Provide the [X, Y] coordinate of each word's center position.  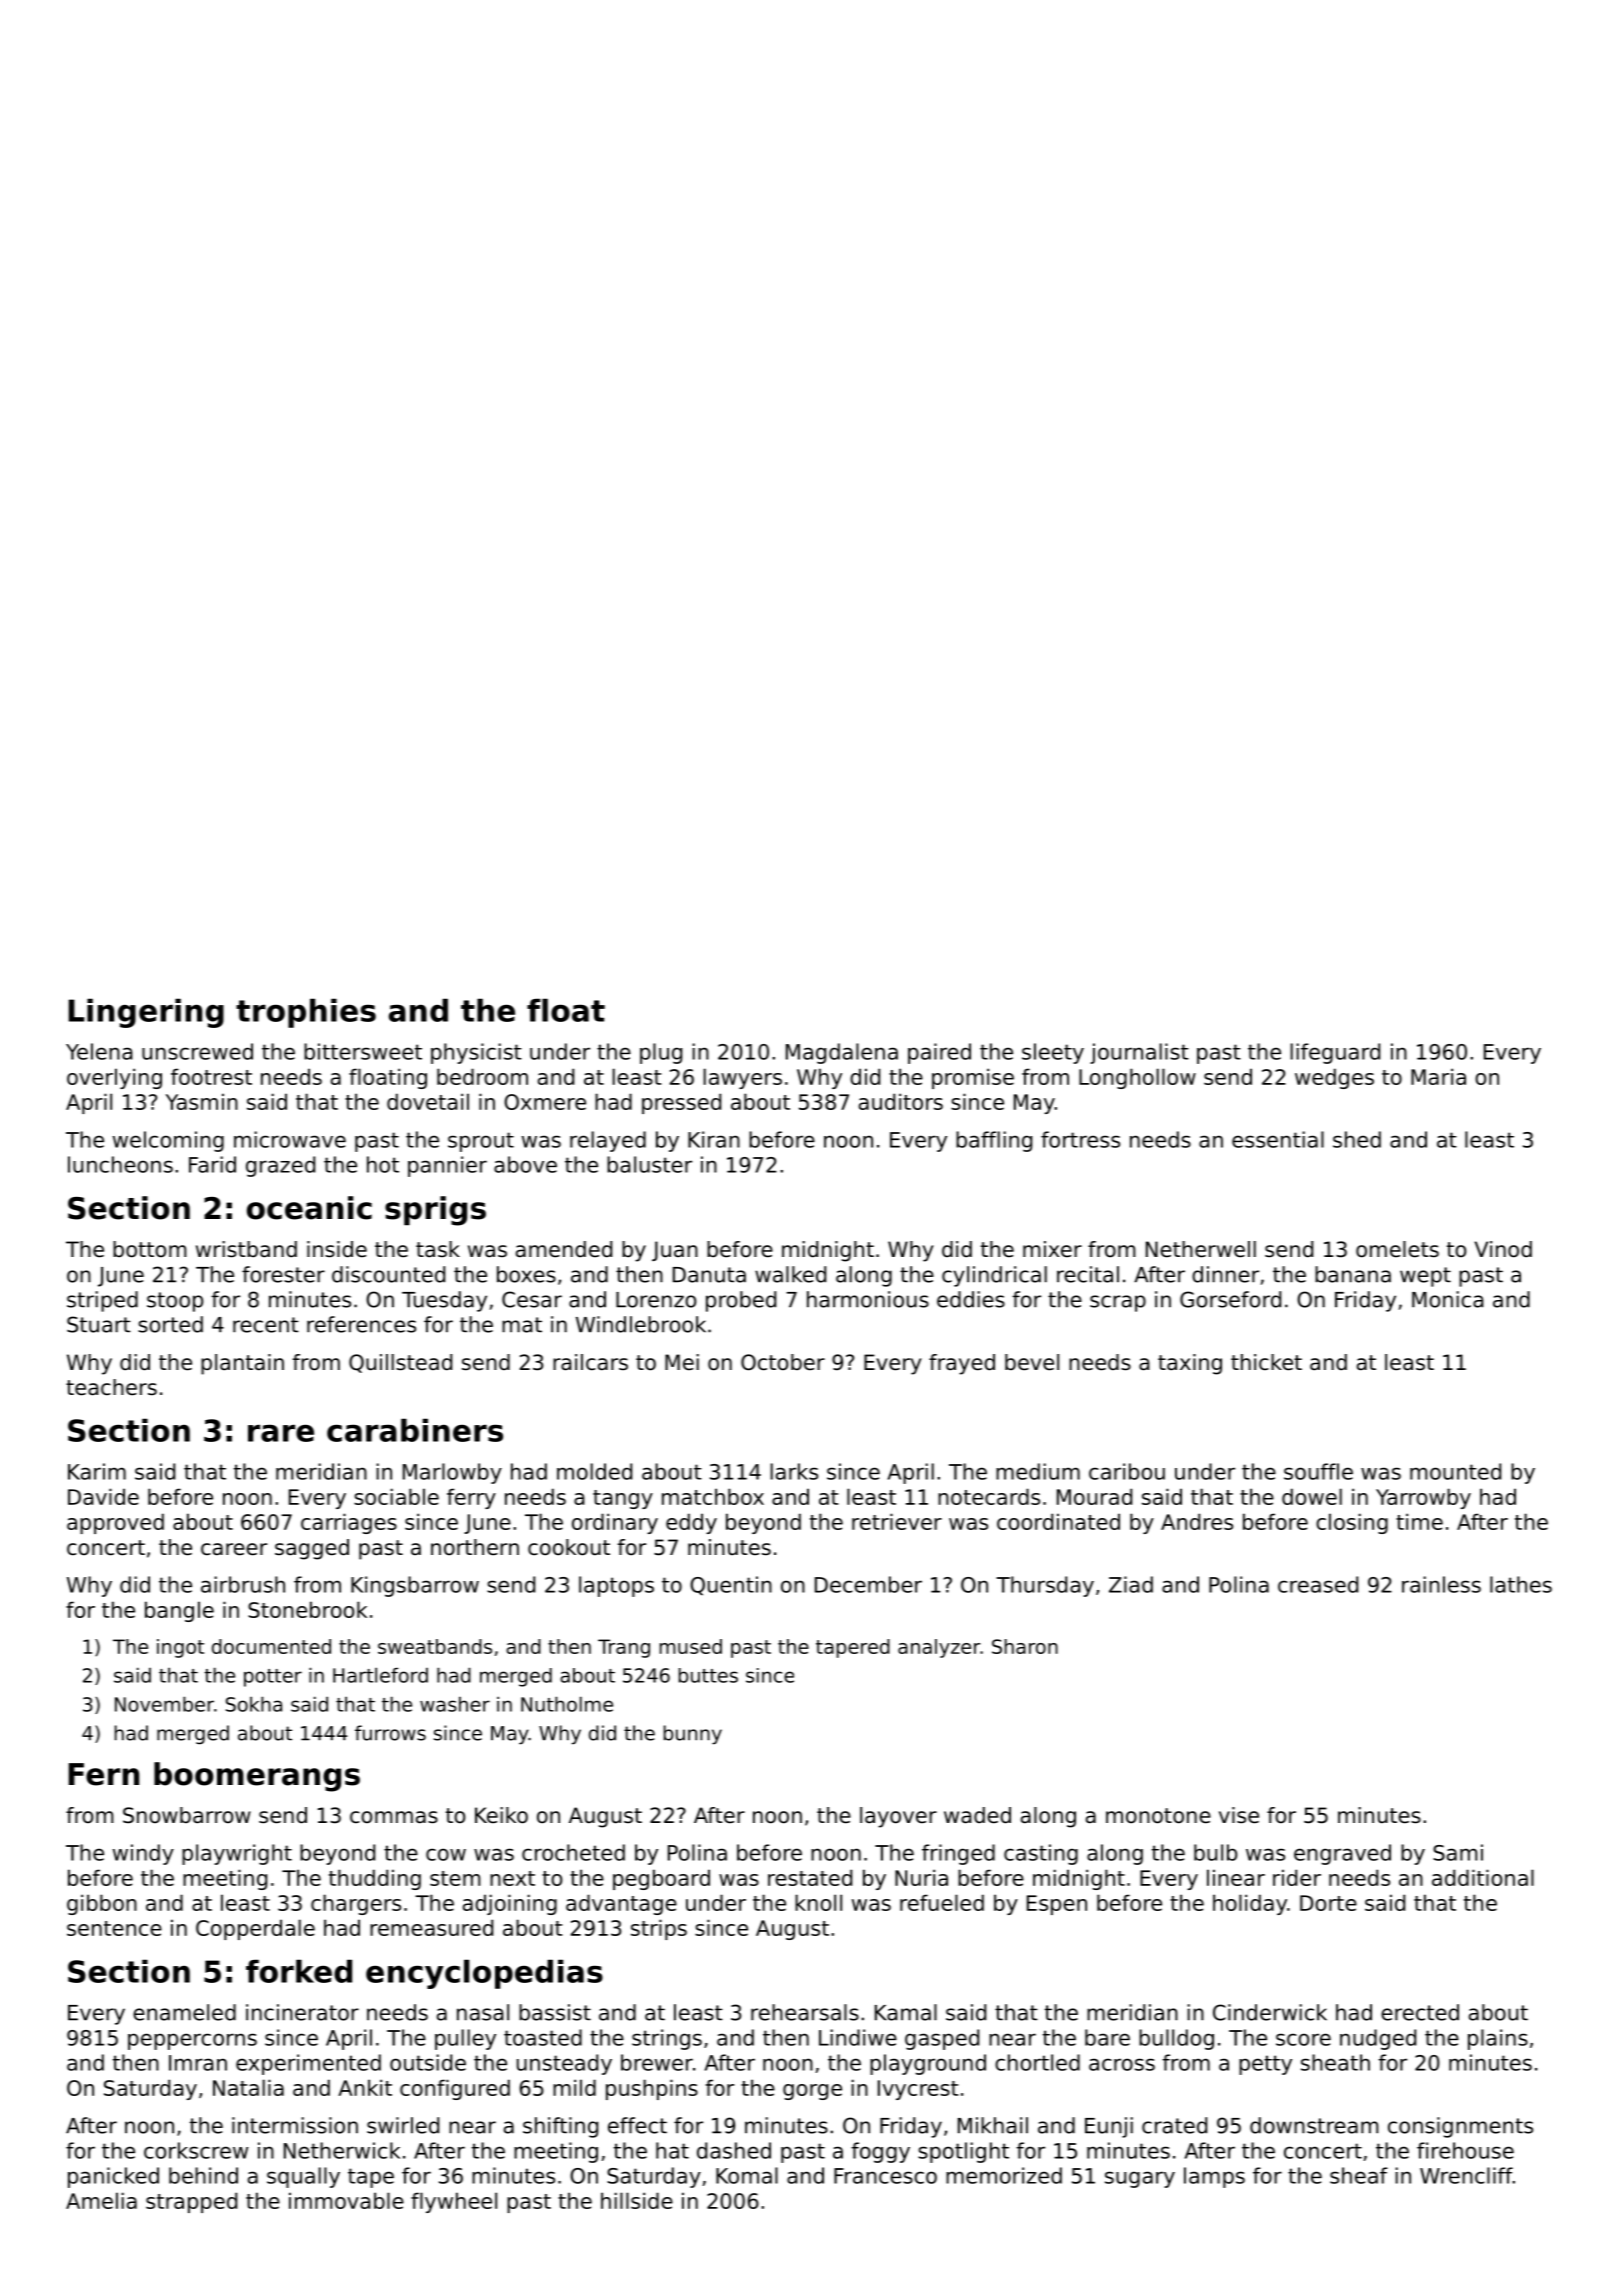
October [783, 1362]
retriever [897, 1521]
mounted [1455, 1471]
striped [102, 1301]
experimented [308, 2064]
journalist [1139, 1053]
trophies [306, 1013]
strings [667, 2039]
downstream [1314, 2125]
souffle [1318, 1471]
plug [661, 1053]
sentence [114, 1928]
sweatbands [435, 1646]
